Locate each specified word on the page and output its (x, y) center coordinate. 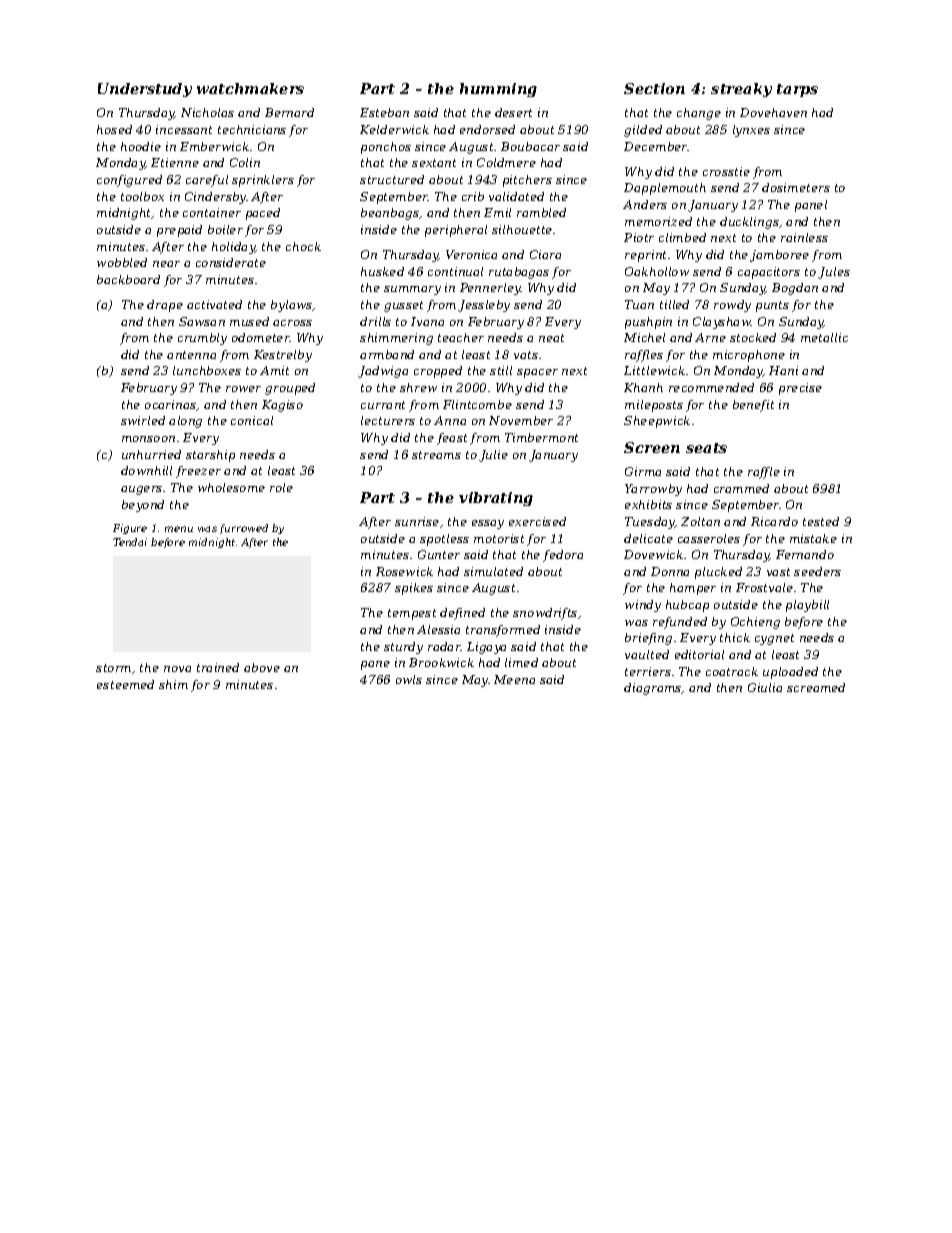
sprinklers (263, 181)
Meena (514, 679)
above (262, 667)
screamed (816, 687)
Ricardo (774, 521)
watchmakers (250, 88)
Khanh (643, 387)
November (521, 420)
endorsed (487, 129)
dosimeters (796, 187)
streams (436, 455)
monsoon (148, 439)
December (656, 146)
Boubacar (530, 146)
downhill (146, 470)
